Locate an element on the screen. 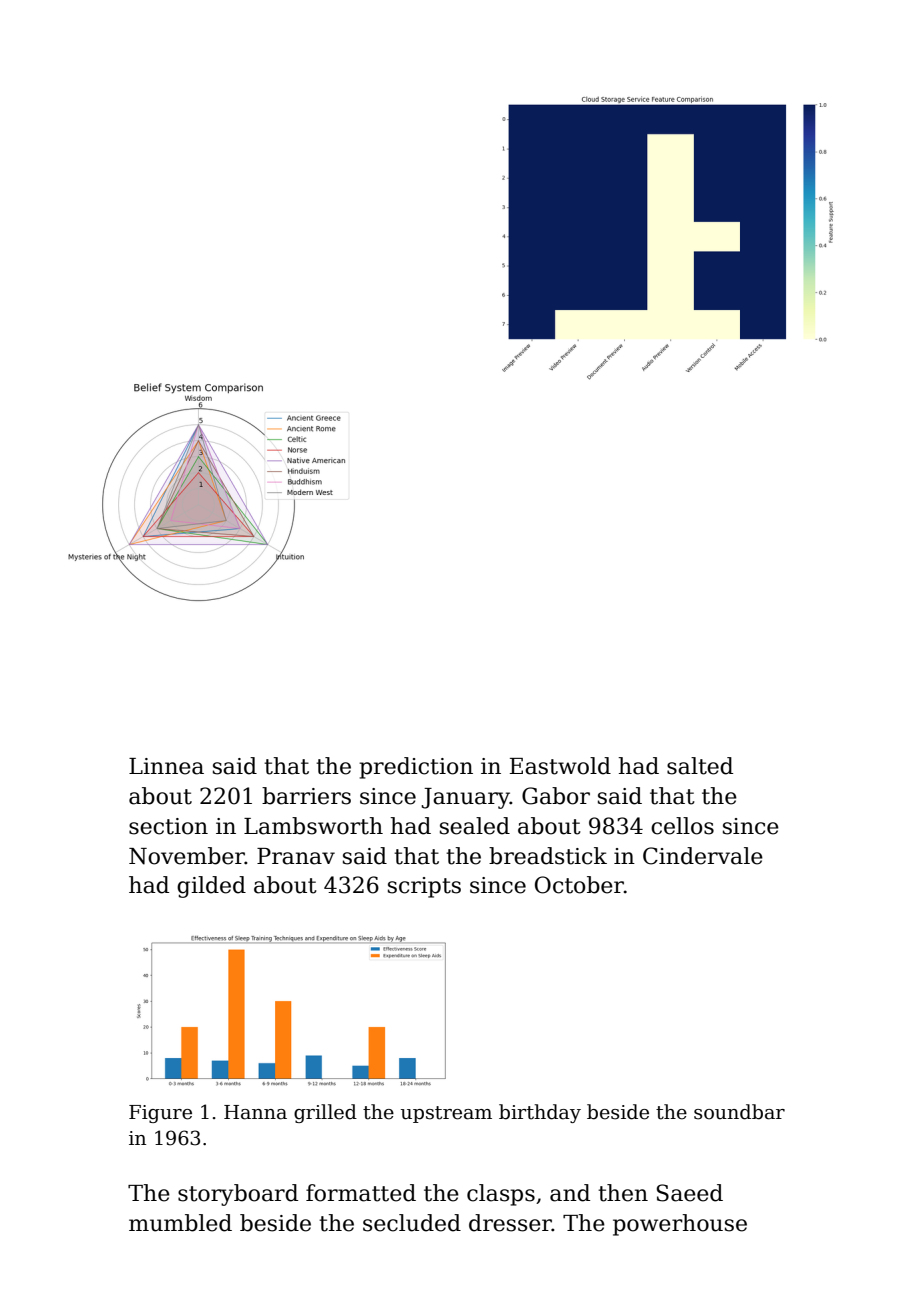 The height and width of the screenshot is (1311, 924). scripts is located at coordinates (424, 887).
